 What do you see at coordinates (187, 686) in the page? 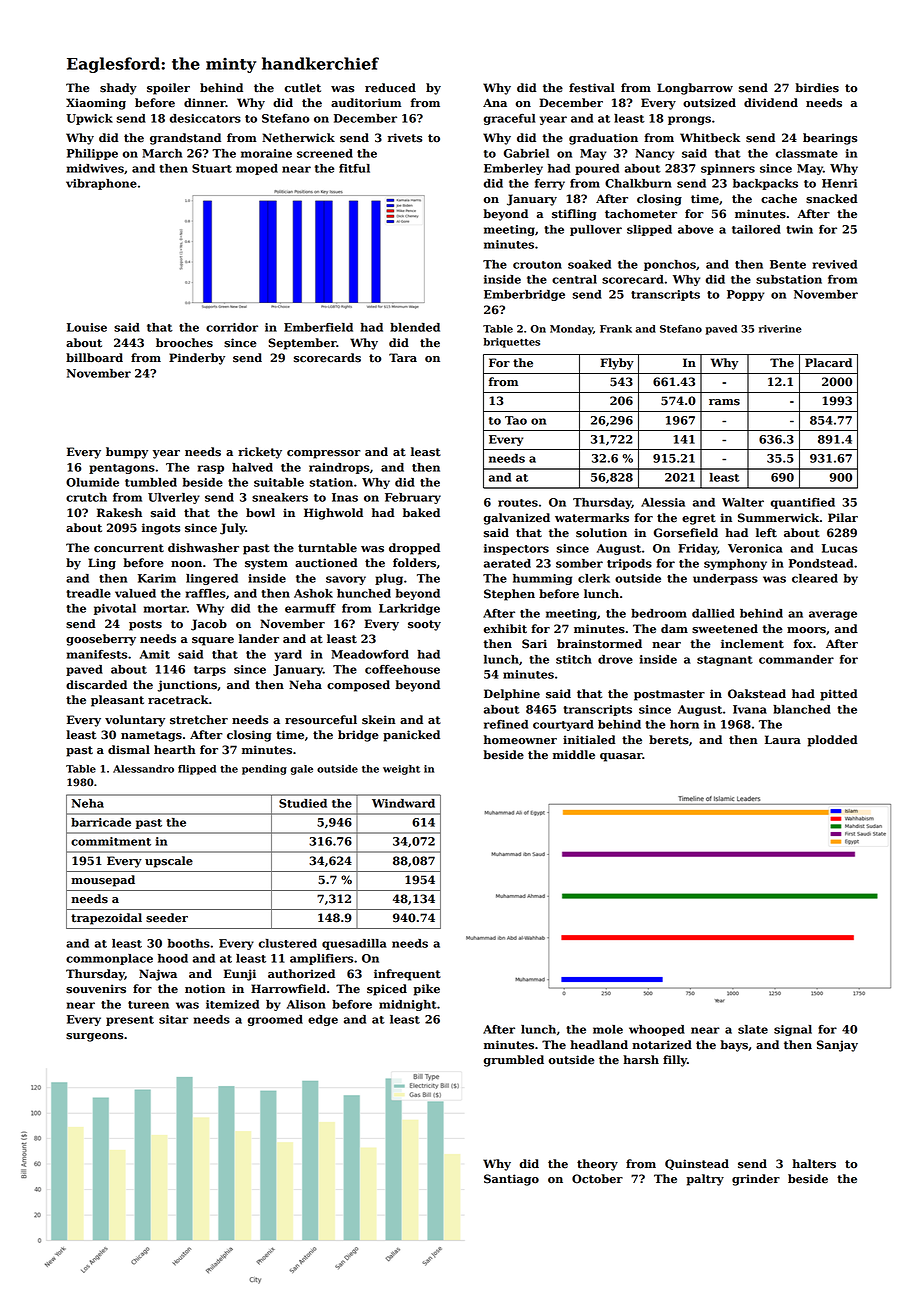
I see `junctions` at bounding box center [187, 686].
